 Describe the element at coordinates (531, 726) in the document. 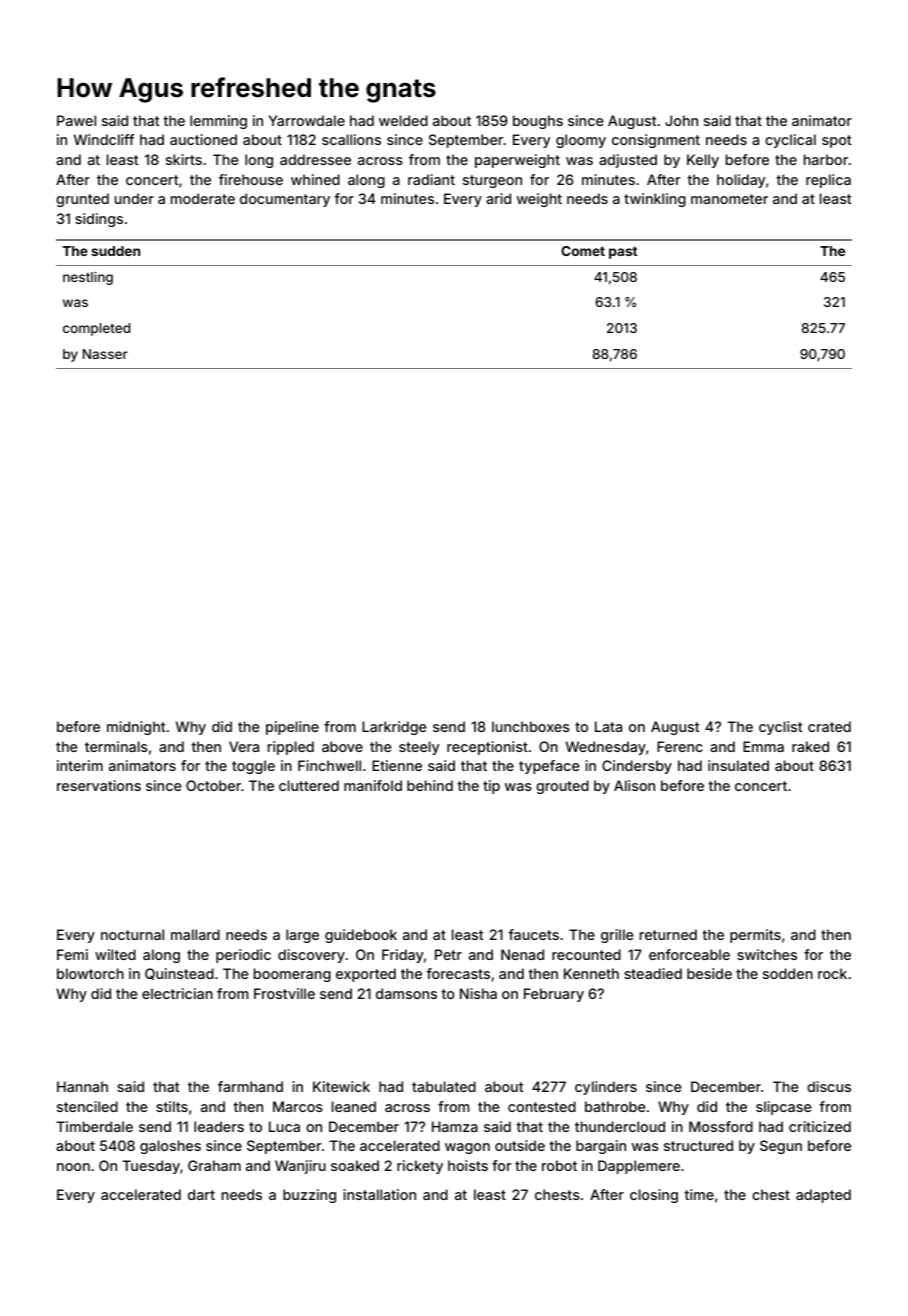

I see `lunchboxes` at that location.
